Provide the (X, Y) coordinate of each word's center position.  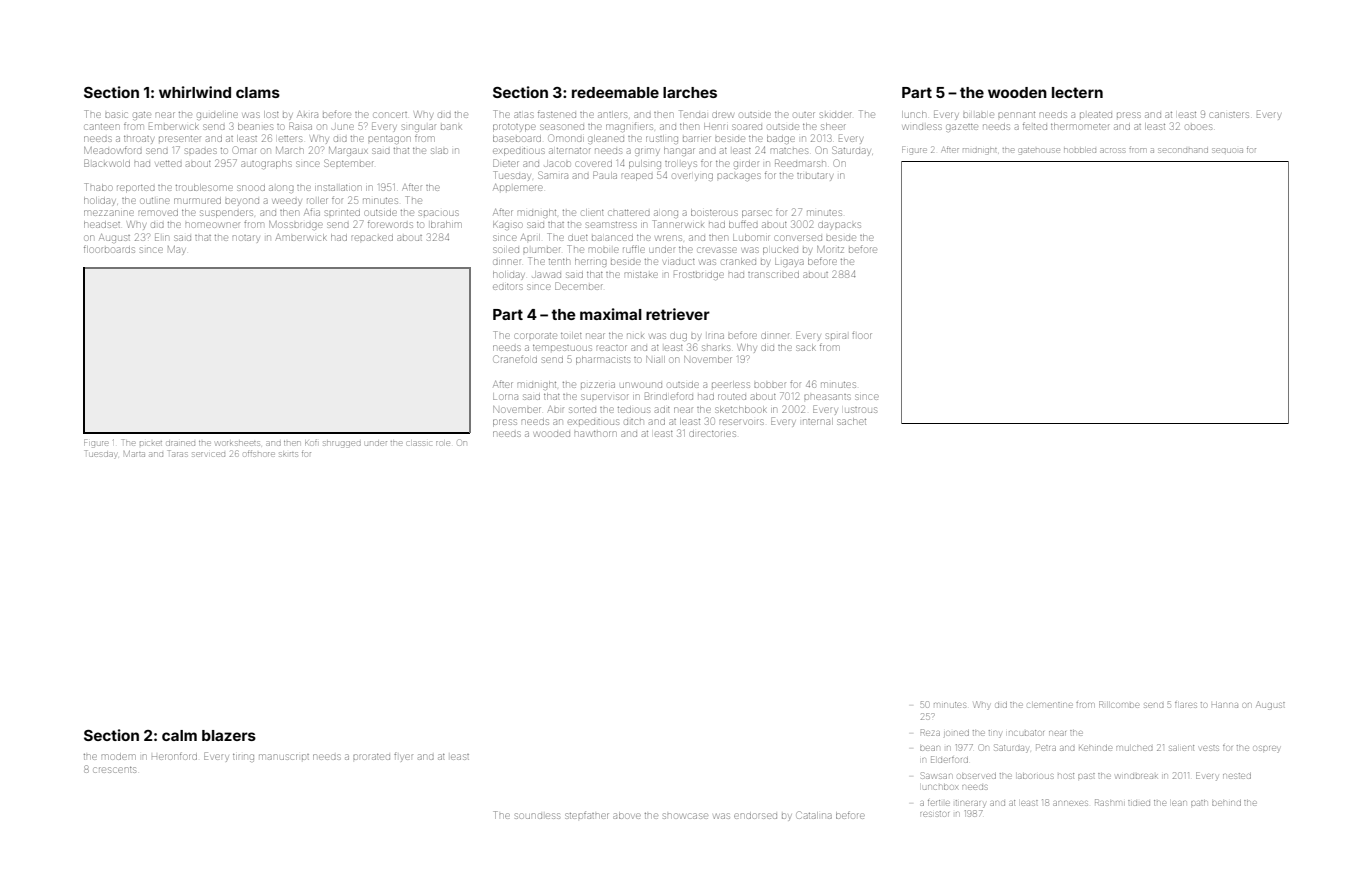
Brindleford (669, 396)
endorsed (755, 816)
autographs (266, 164)
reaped (637, 177)
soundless (537, 816)
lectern (1077, 92)
